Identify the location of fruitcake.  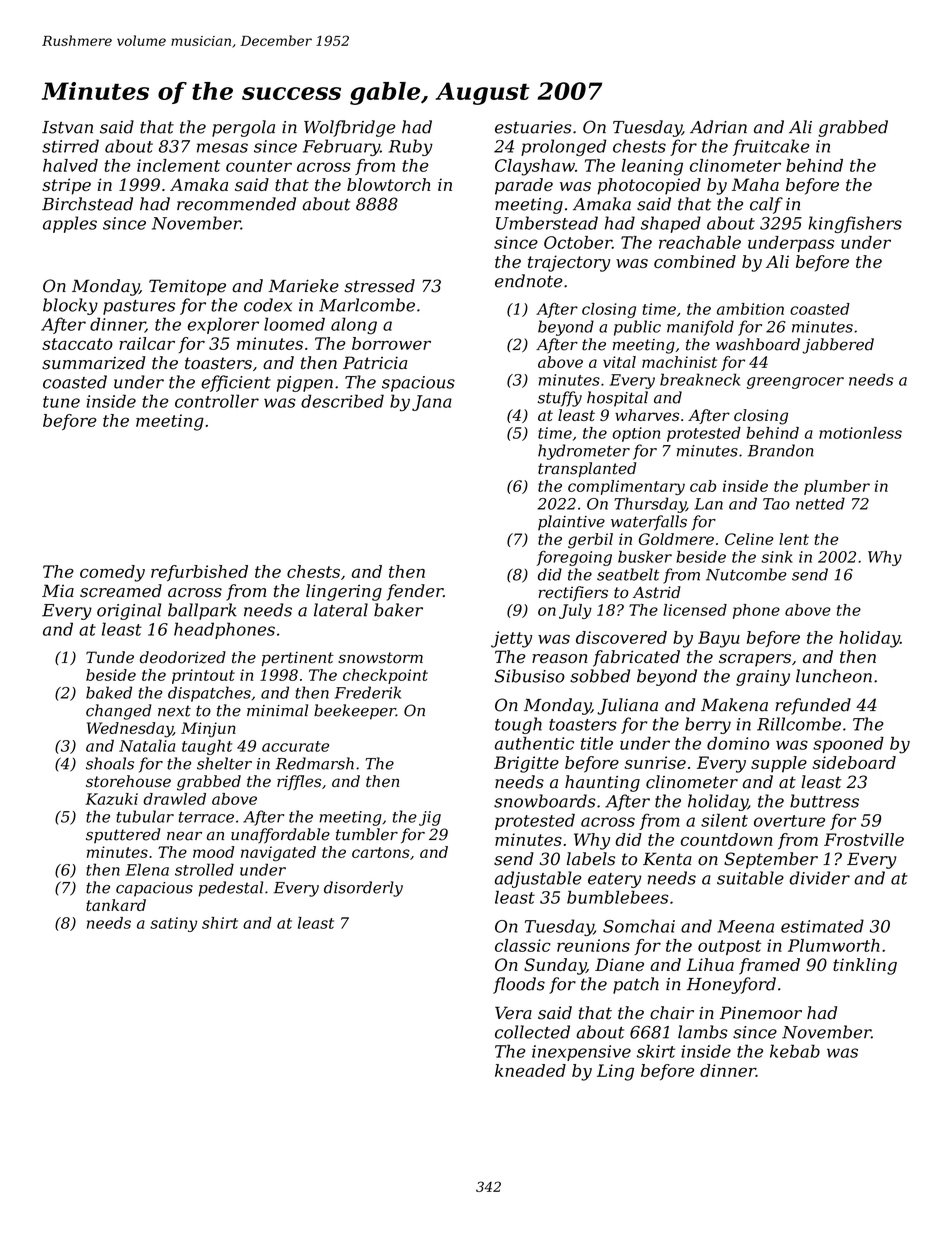
(771, 147).
